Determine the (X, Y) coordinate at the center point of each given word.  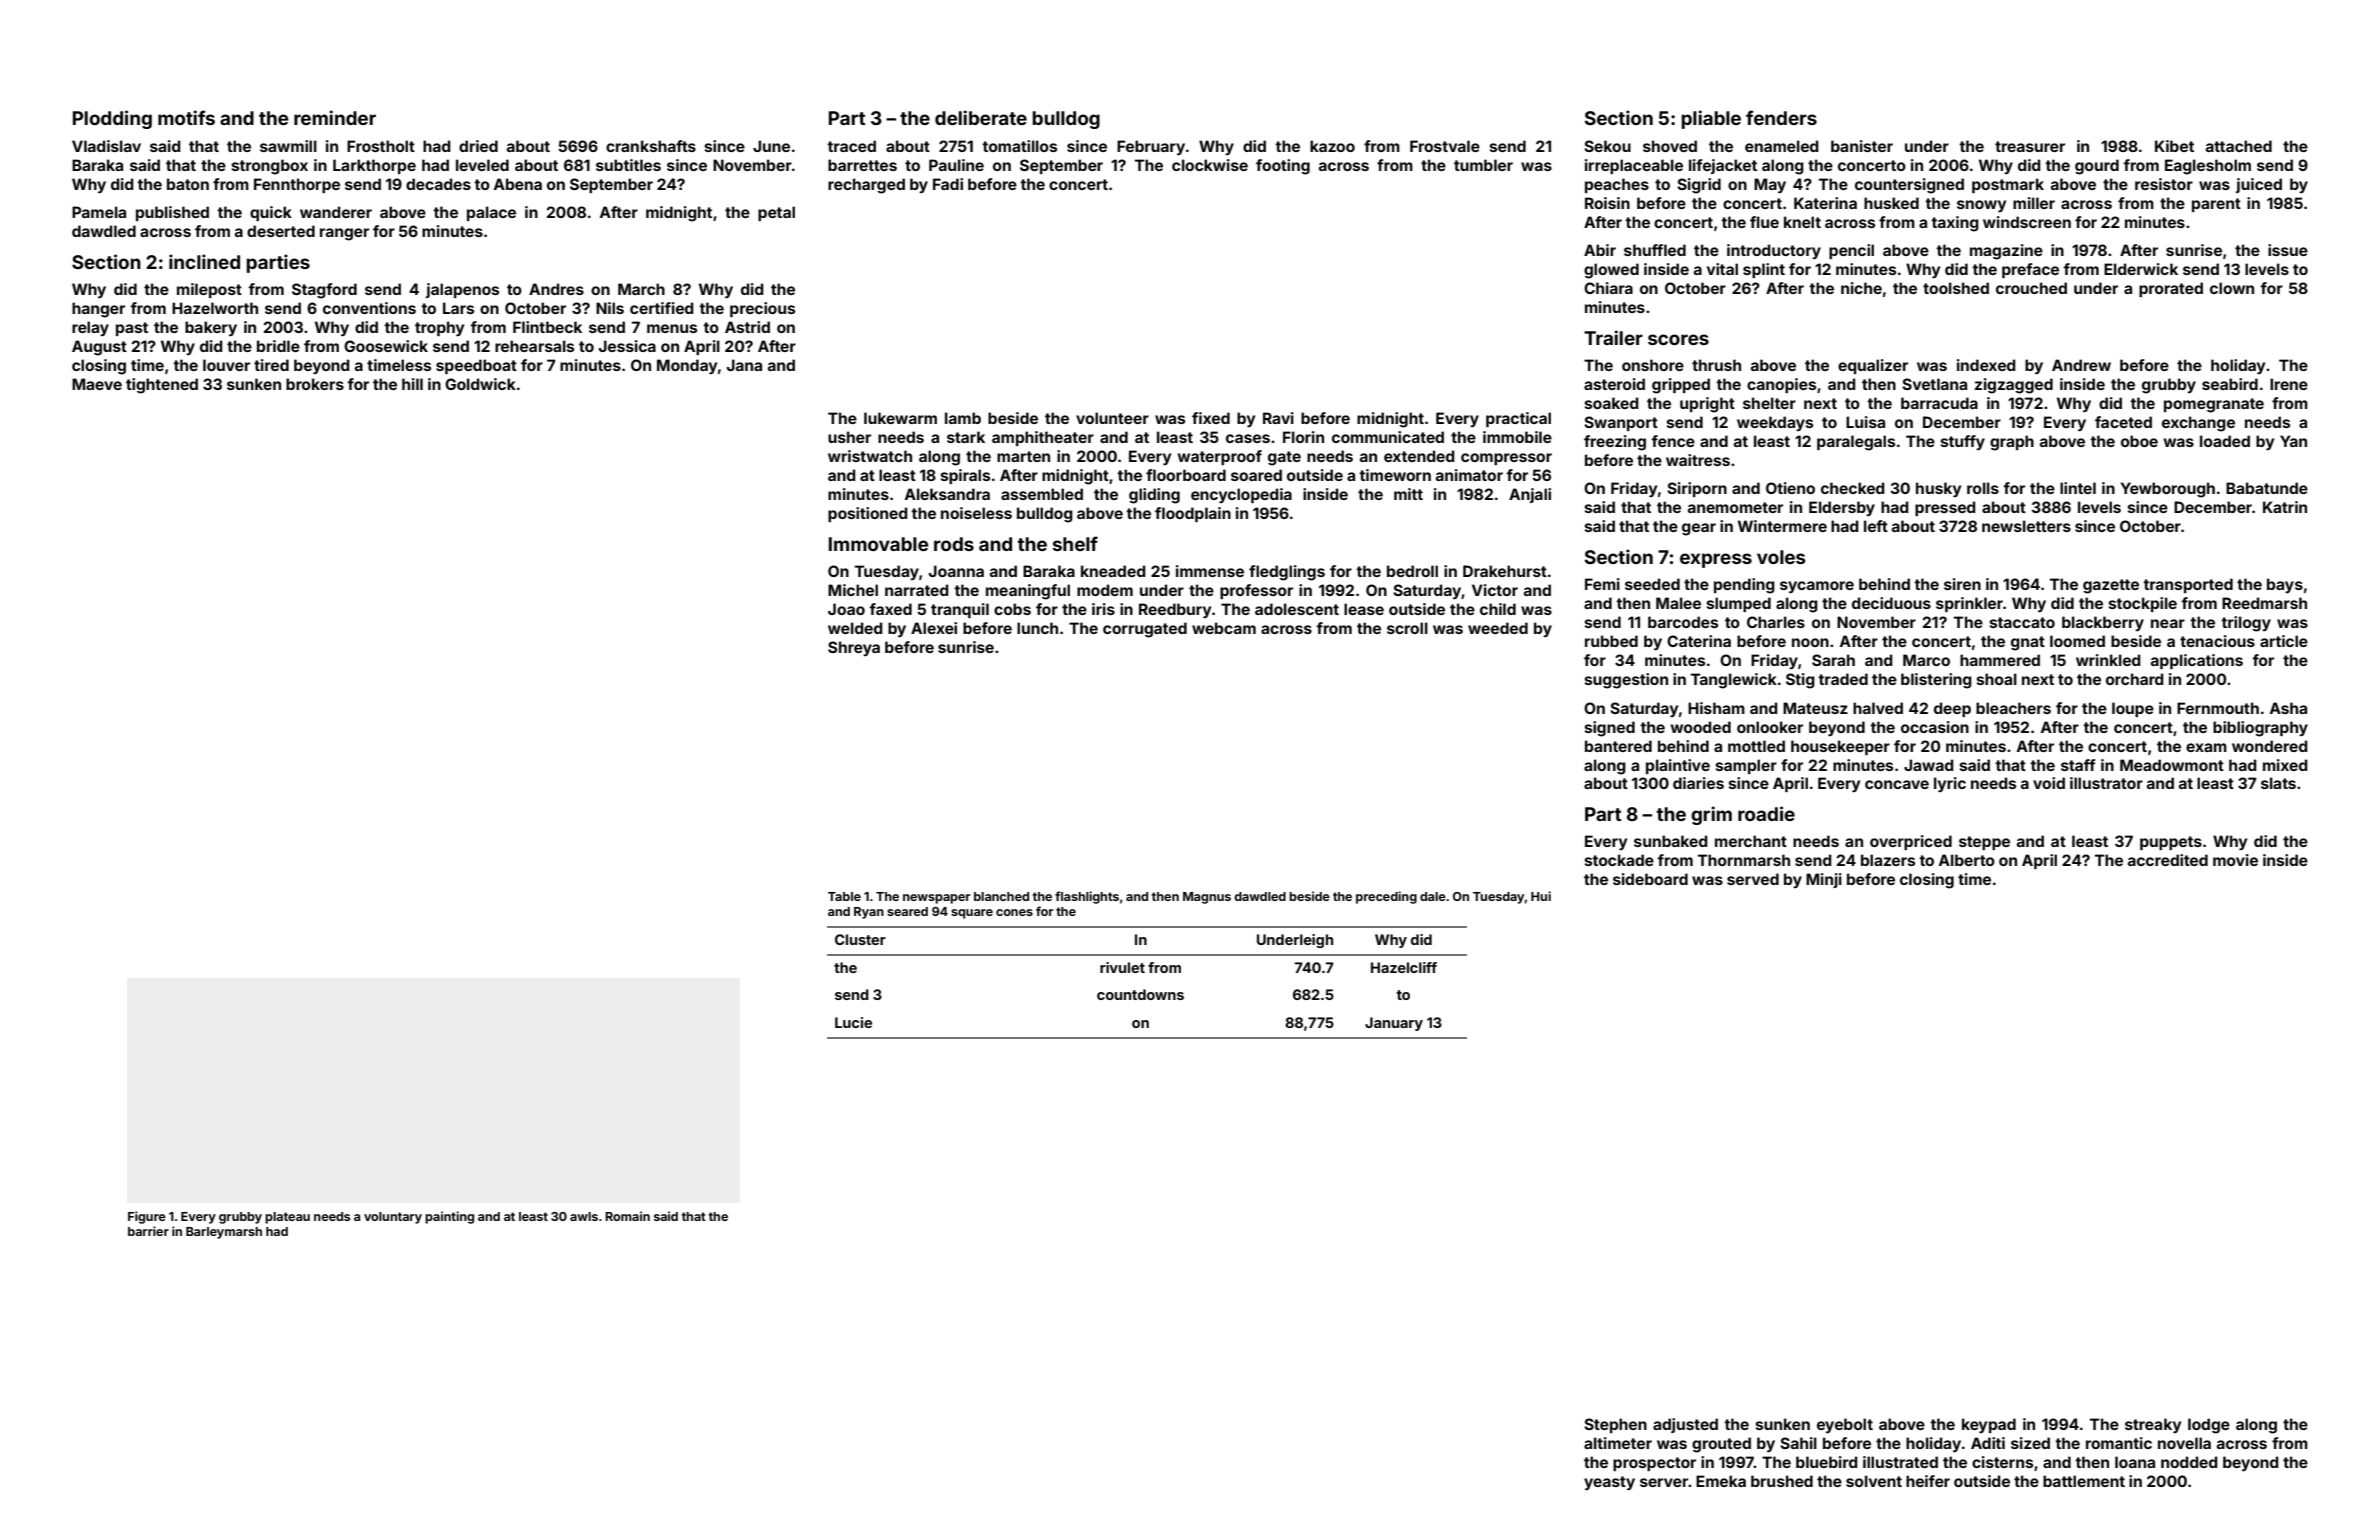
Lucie (853, 1022)
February (1151, 147)
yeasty (1609, 1483)
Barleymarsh (224, 1233)
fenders (1781, 117)
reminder (335, 117)
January (1394, 1024)
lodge (2209, 1426)
